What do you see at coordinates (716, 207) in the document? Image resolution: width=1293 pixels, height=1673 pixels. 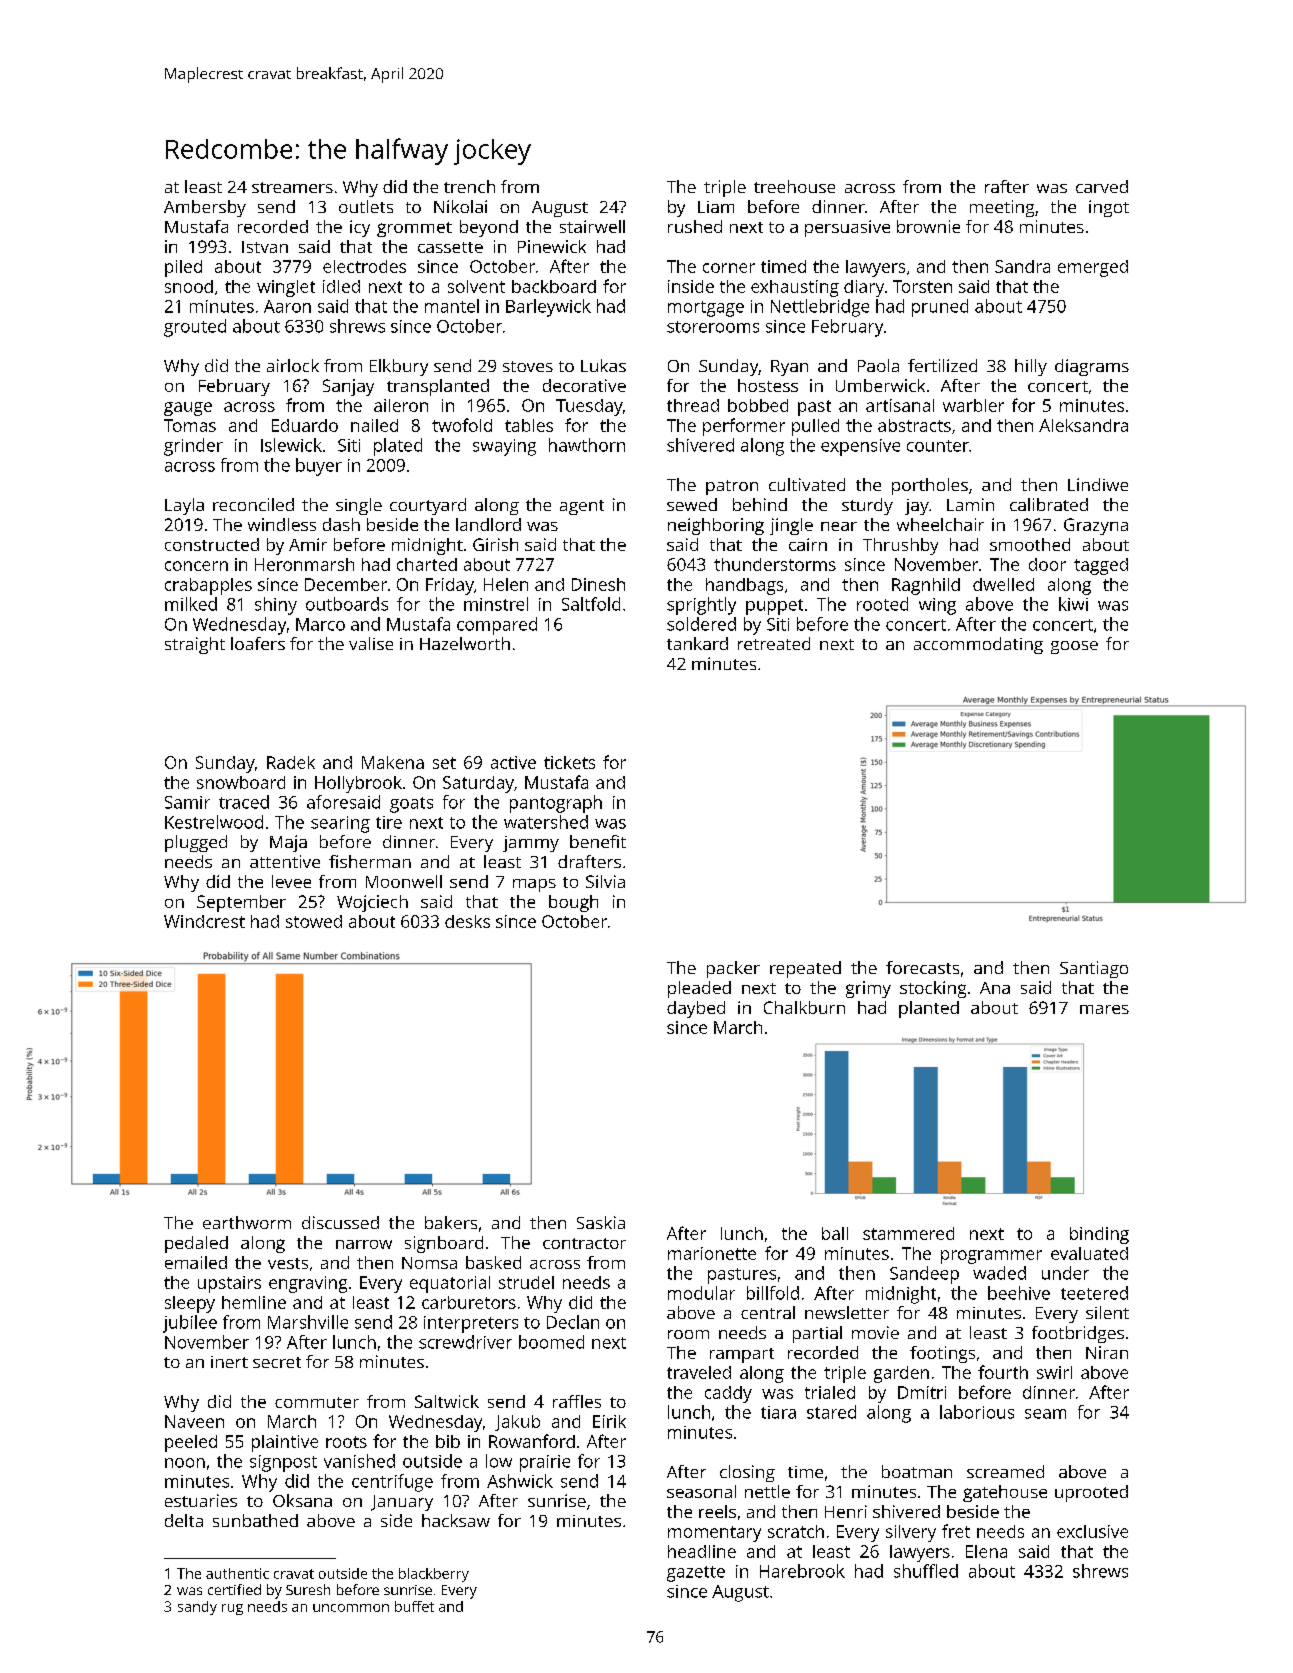 I see `Liam` at bounding box center [716, 207].
